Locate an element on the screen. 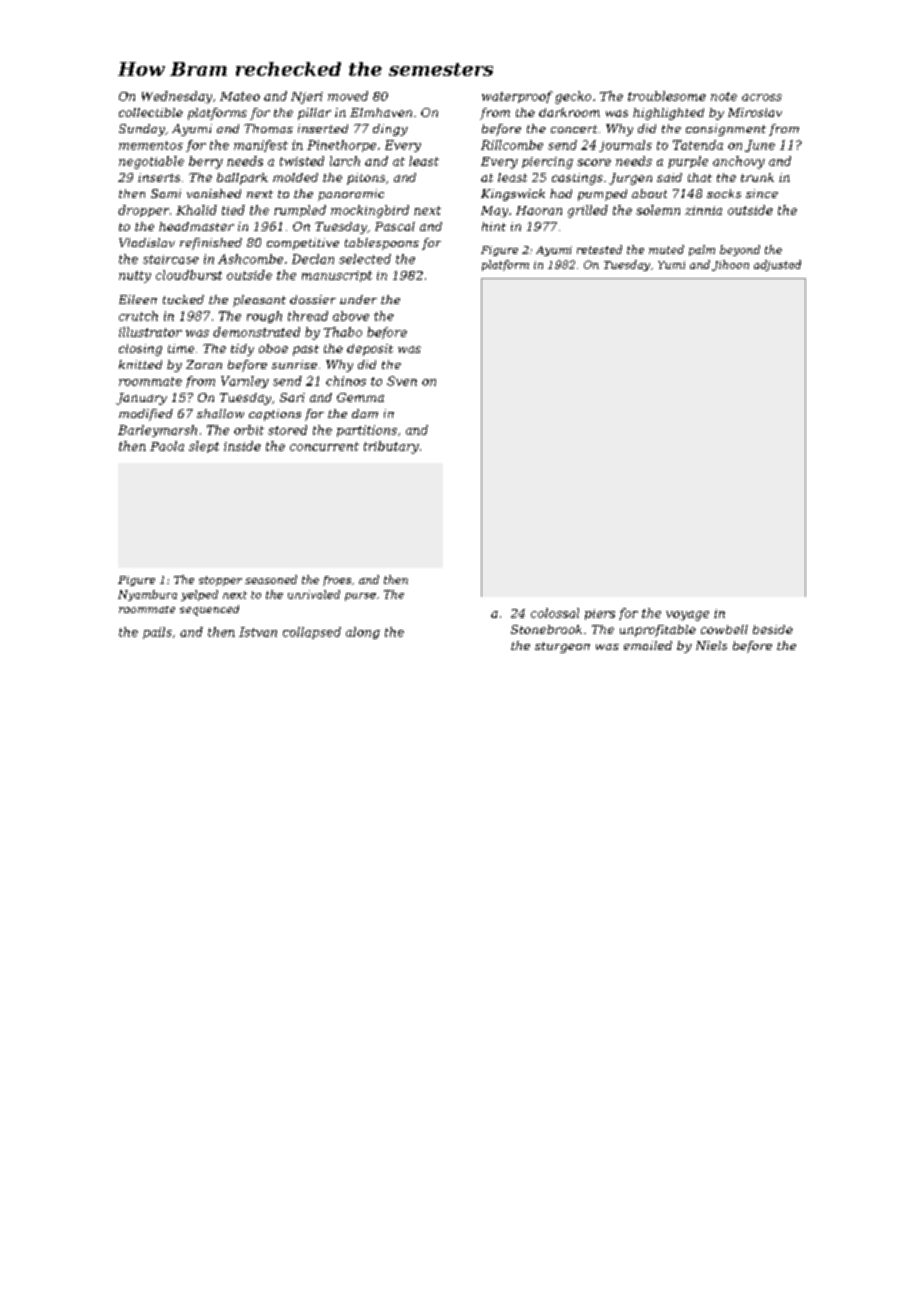 Image resolution: width=924 pixels, height=1308 pixels. about is located at coordinates (649, 193).
